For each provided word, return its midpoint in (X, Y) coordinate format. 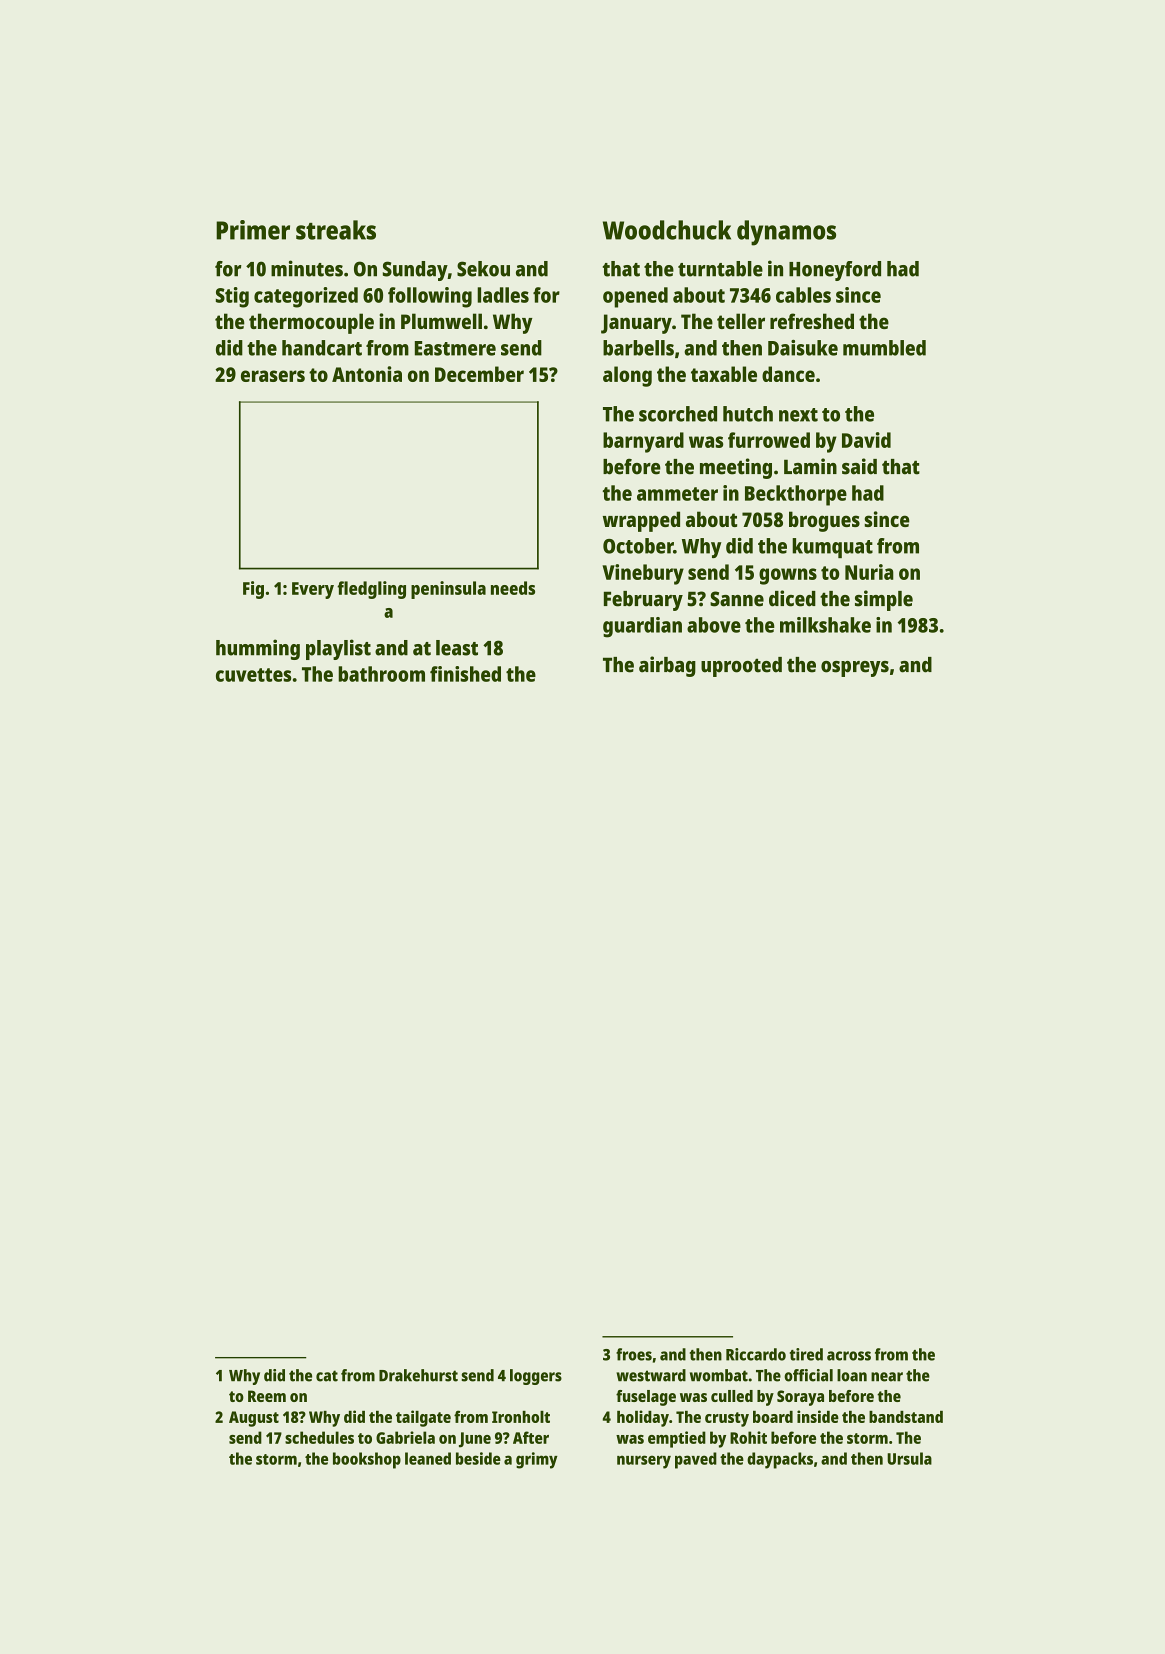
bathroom (381, 674)
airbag (667, 666)
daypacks (780, 1460)
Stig (232, 297)
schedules (319, 1437)
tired (806, 1354)
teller (741, 321)
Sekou (483, 269)
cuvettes (253, 675)
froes (634, 1354)
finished (465, 674)
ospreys (855, 669)
